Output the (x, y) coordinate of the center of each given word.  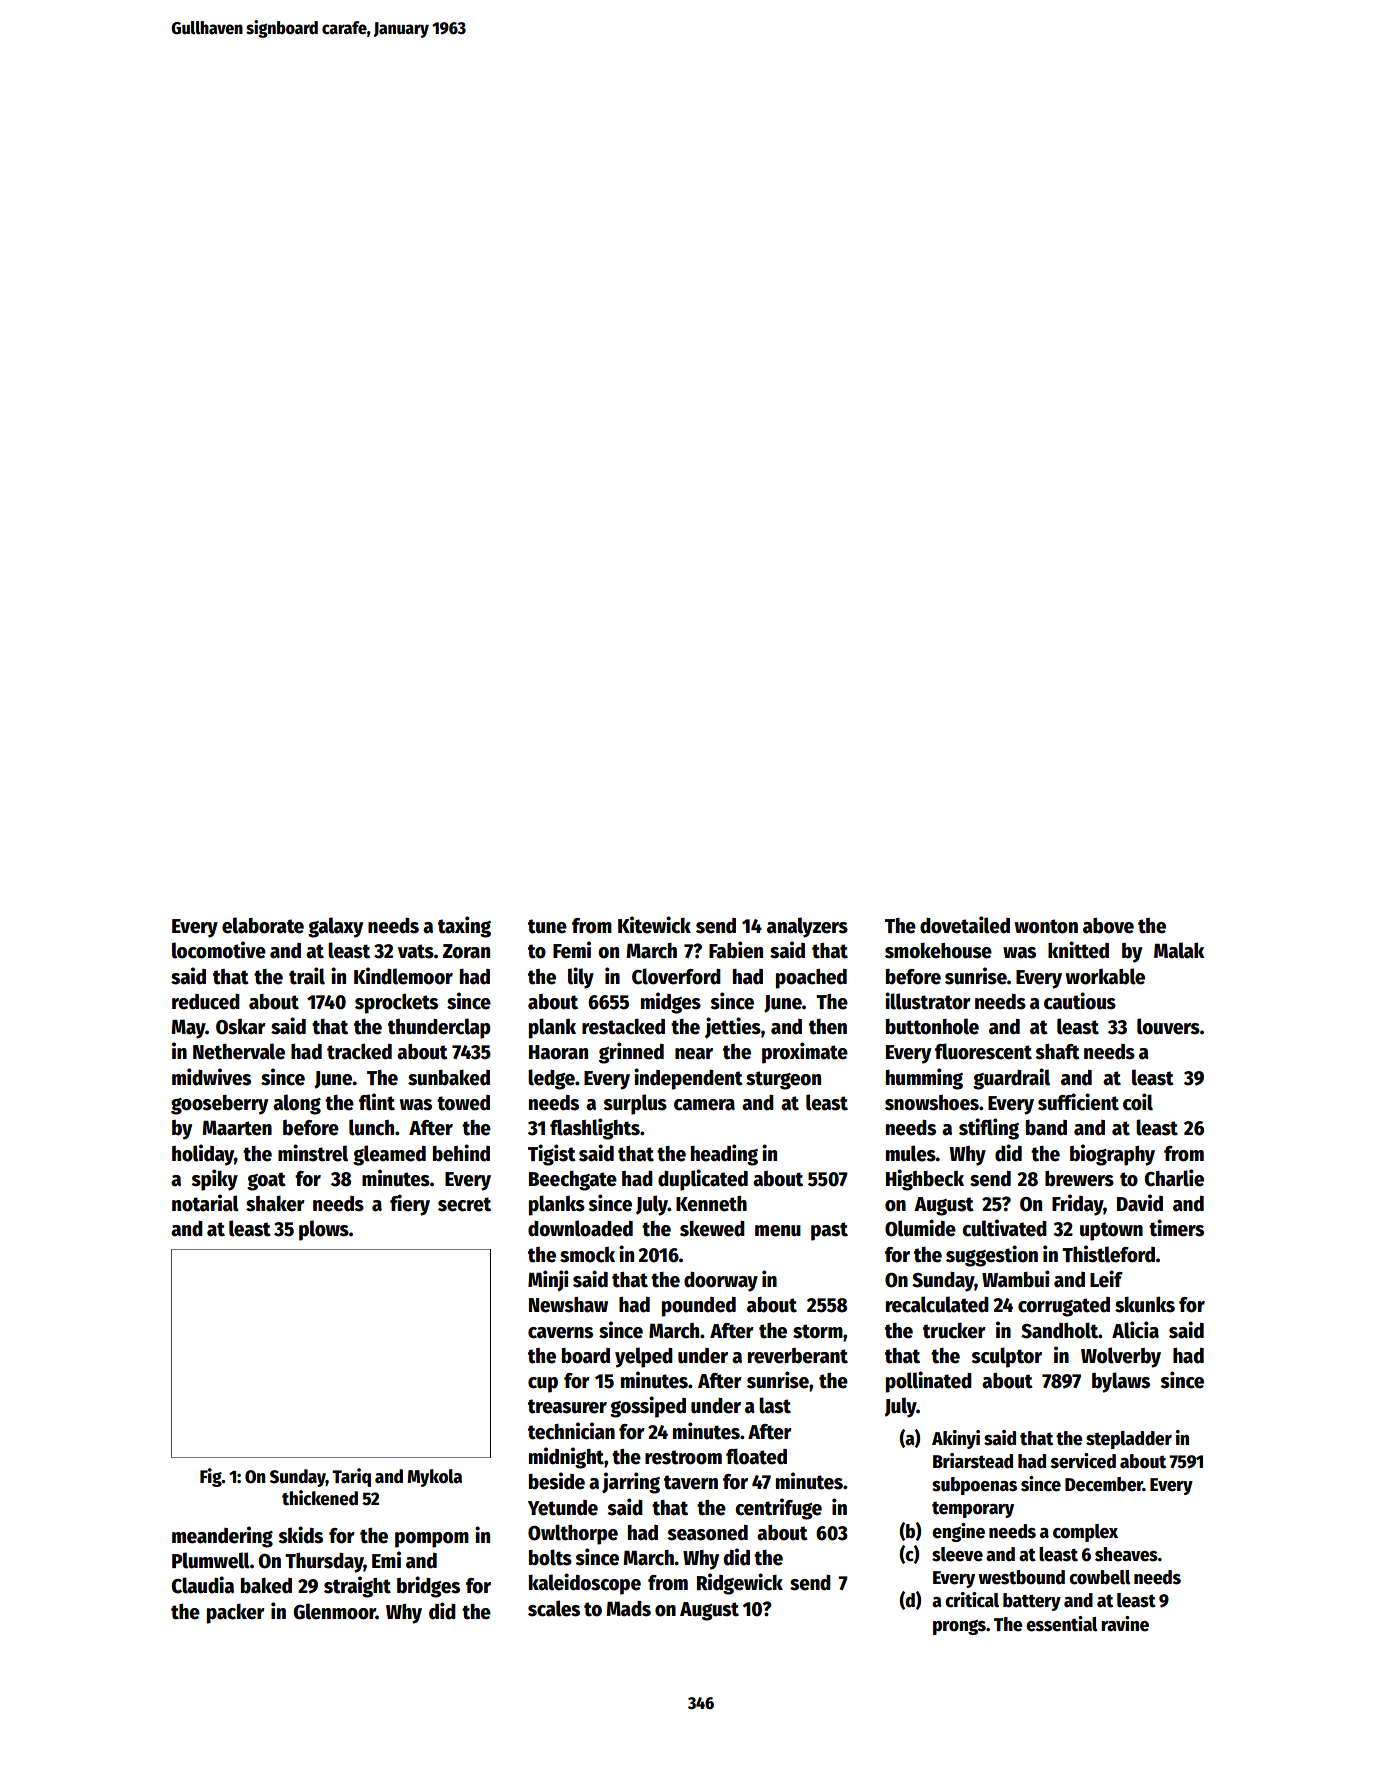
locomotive (219, 950)
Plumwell (211, 1560)
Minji (548, 1280)
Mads (628, 1609)
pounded (699, 1307)
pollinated (929, 1382)
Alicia (1135, 1330)
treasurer (567, 1406)
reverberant (798, 1356)
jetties (733, 1027)
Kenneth (711, 1204)
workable (1105, 976)
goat (266, 1181)
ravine (1125, 1624)
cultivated (1004, 1228)
